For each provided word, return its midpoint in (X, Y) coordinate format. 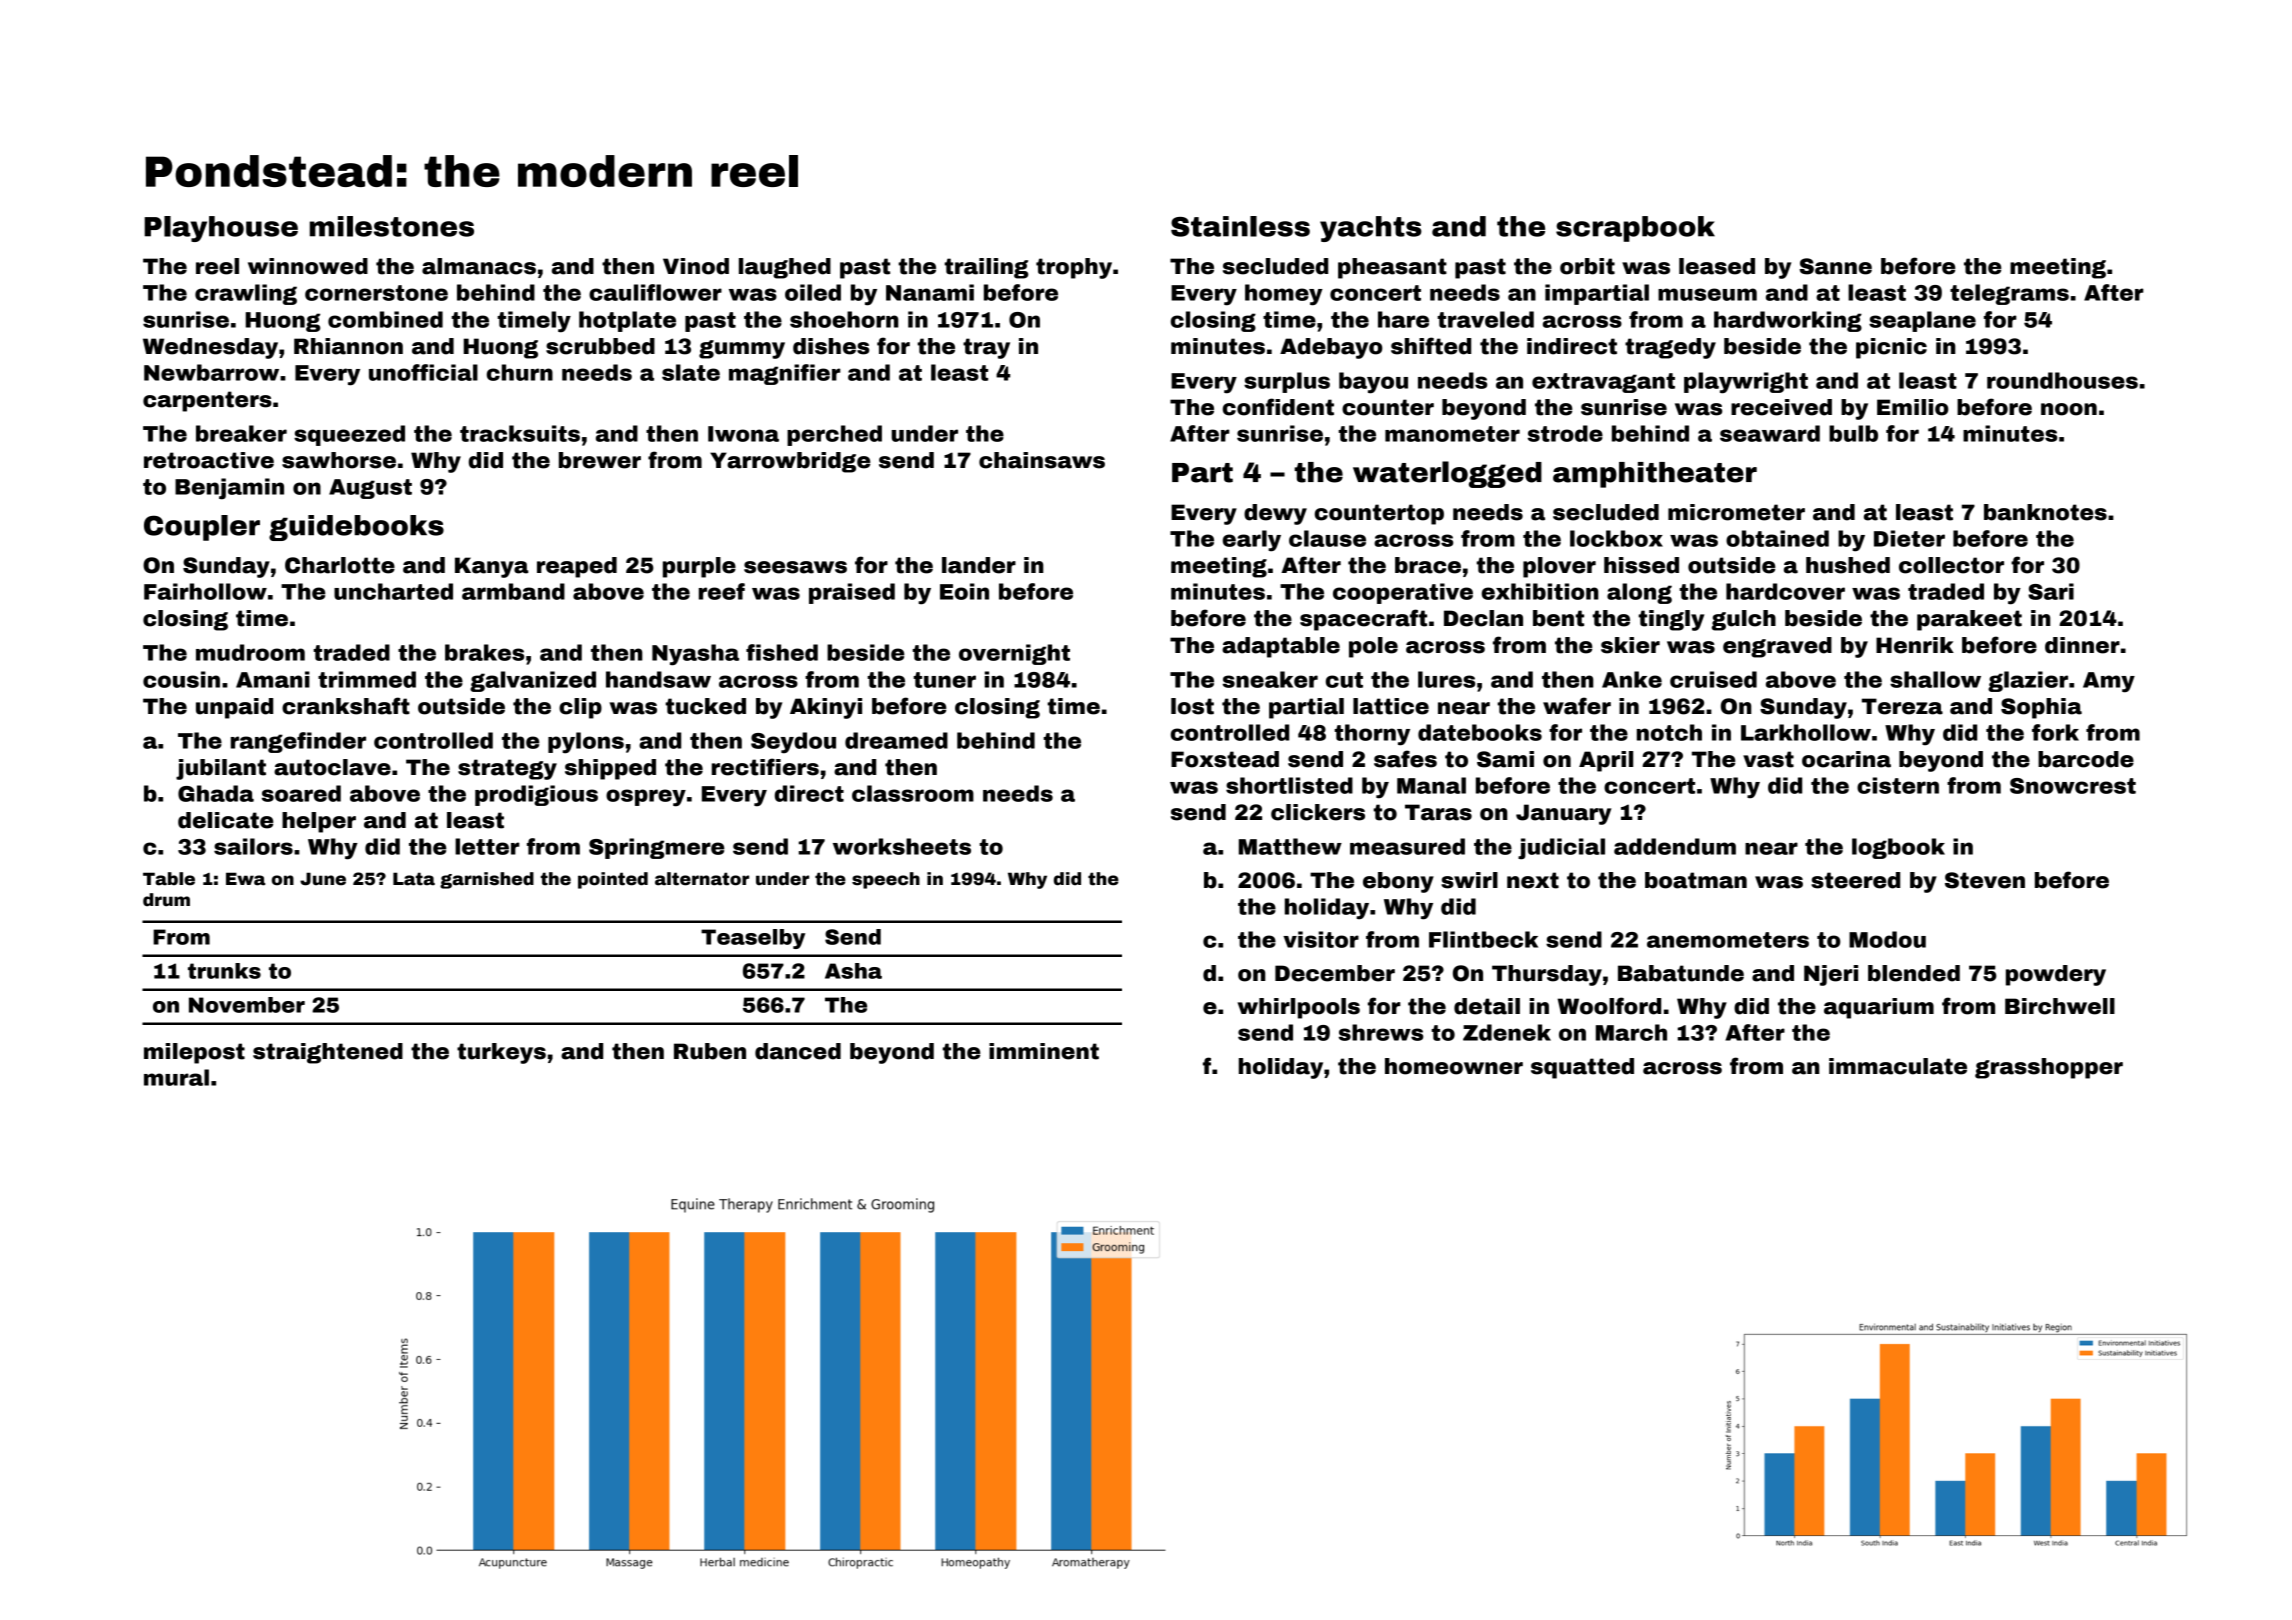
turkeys (501, 1053)
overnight (1014, 654)
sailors (253, 846)
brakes (484, 652)
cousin (181, 679)
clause (1327, 538)
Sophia (2041, 708)
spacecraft (1363, 620)
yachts (1371, 229)
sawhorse (339, 460)
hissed (1641, 565)
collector (1951, 565)
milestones (392, 226)
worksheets (902, 846)
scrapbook (1635, 229)
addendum (1675, 846)
